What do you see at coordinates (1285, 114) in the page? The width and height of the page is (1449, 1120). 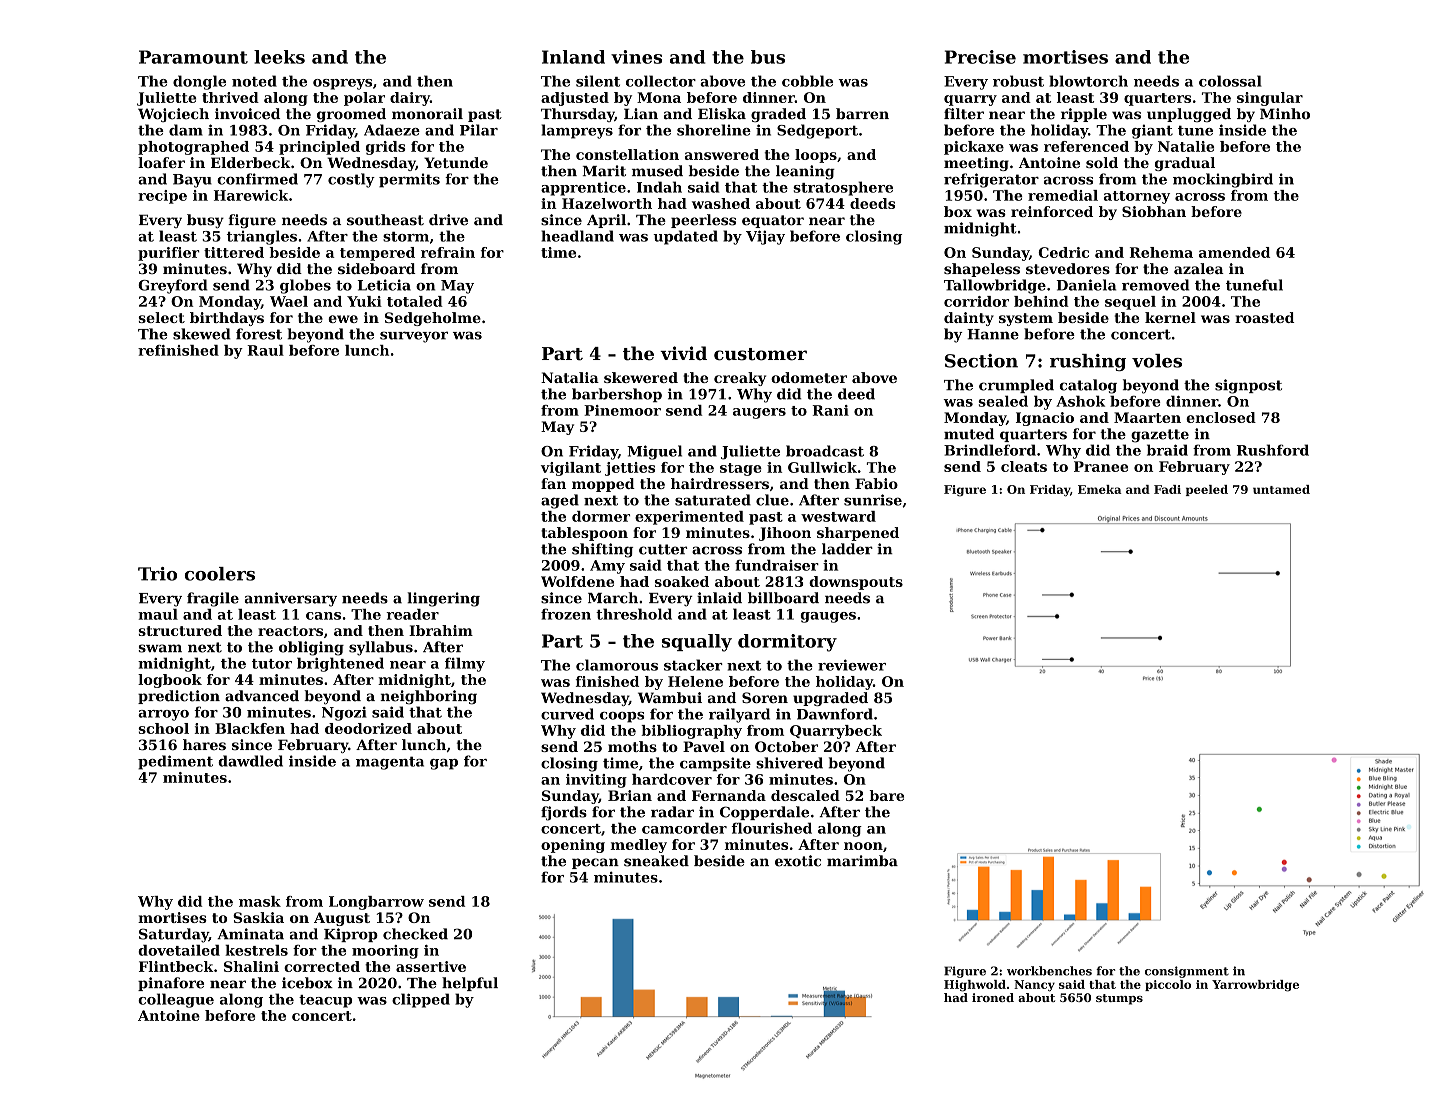 I see `Minho` at bounding box center [1285, 114].
